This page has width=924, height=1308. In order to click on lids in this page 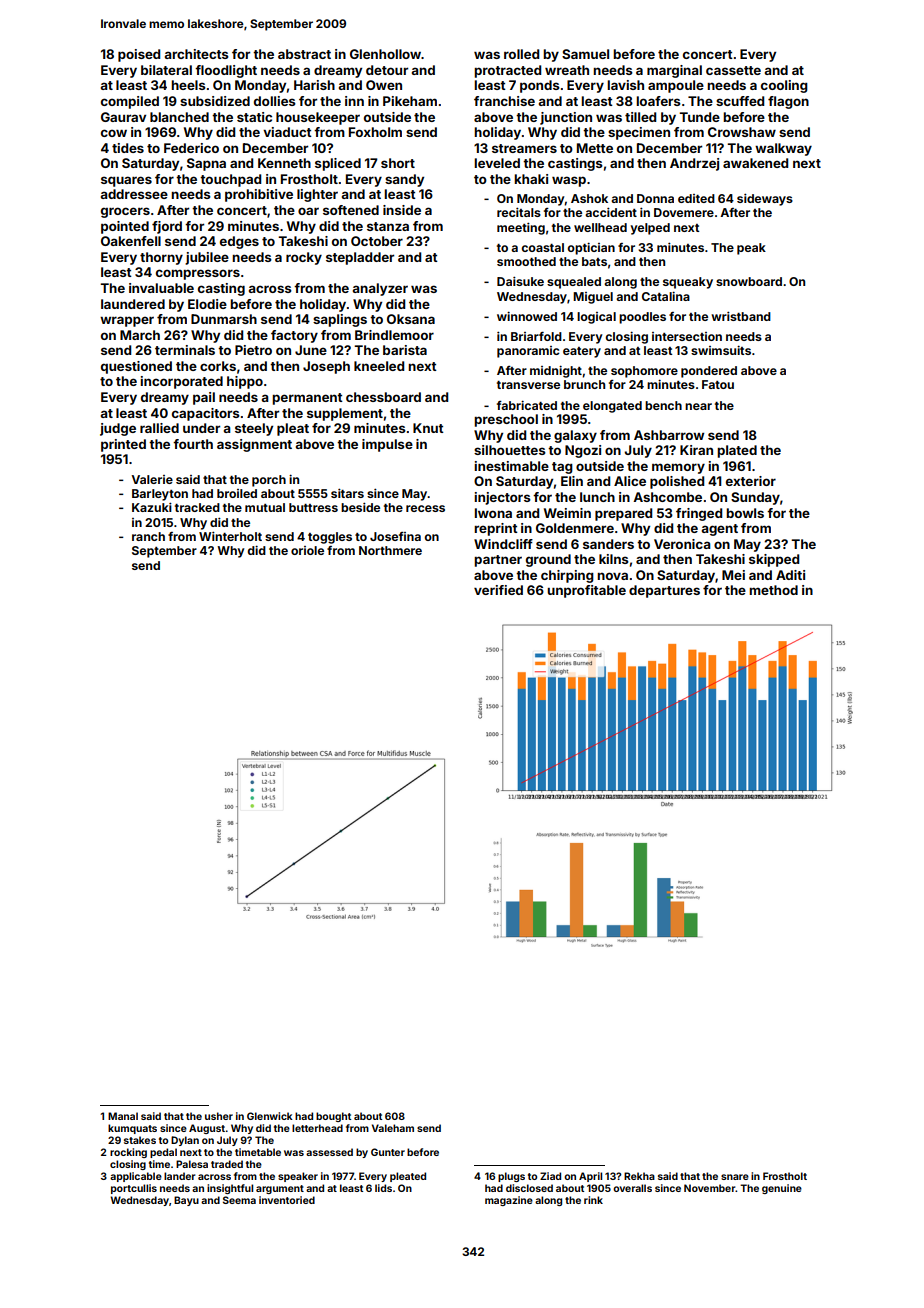, I will do `click(383, 1188)`.
